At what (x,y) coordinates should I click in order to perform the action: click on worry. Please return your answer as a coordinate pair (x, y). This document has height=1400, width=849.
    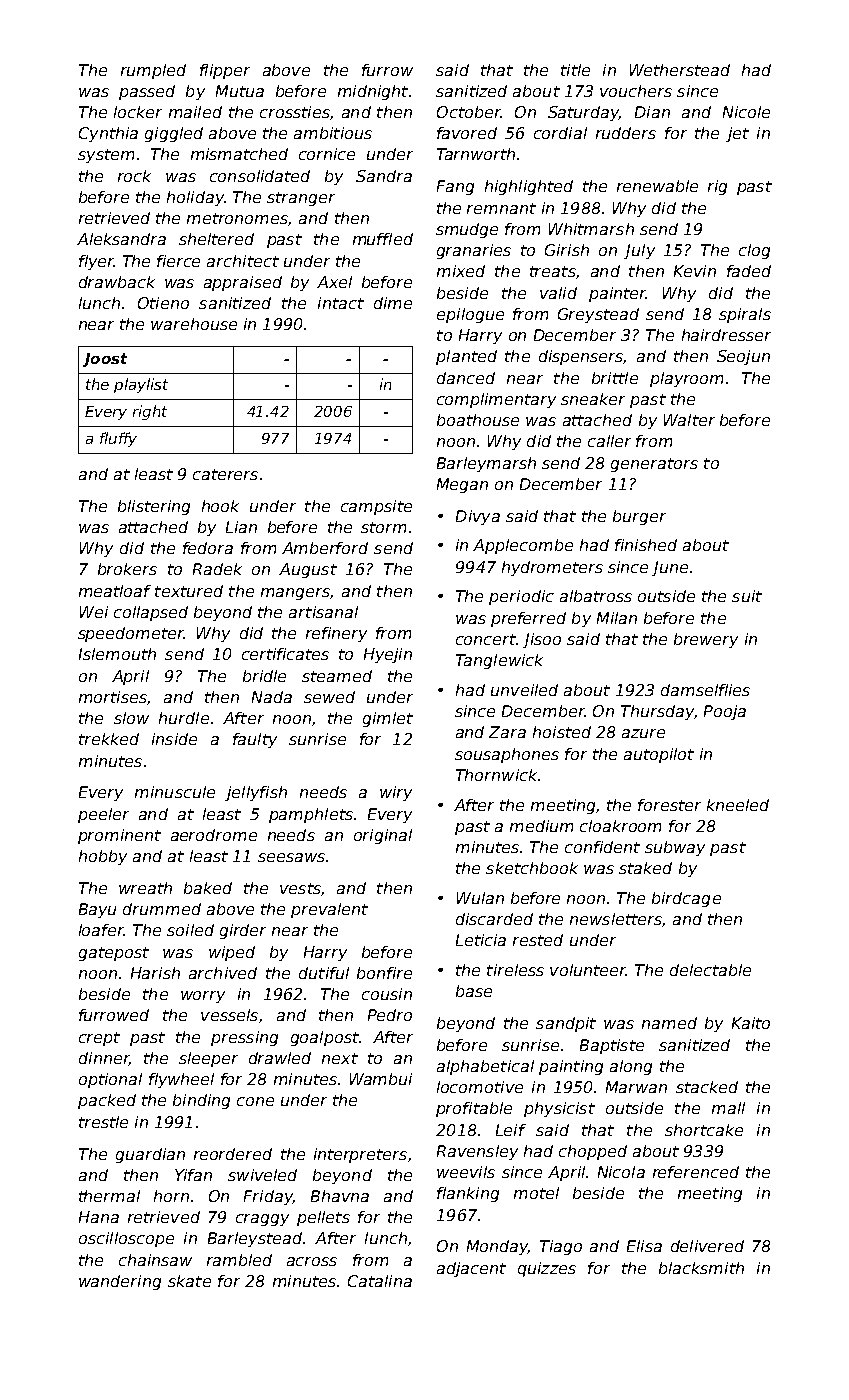
    Looking at the image, I should click on (203, 997).
